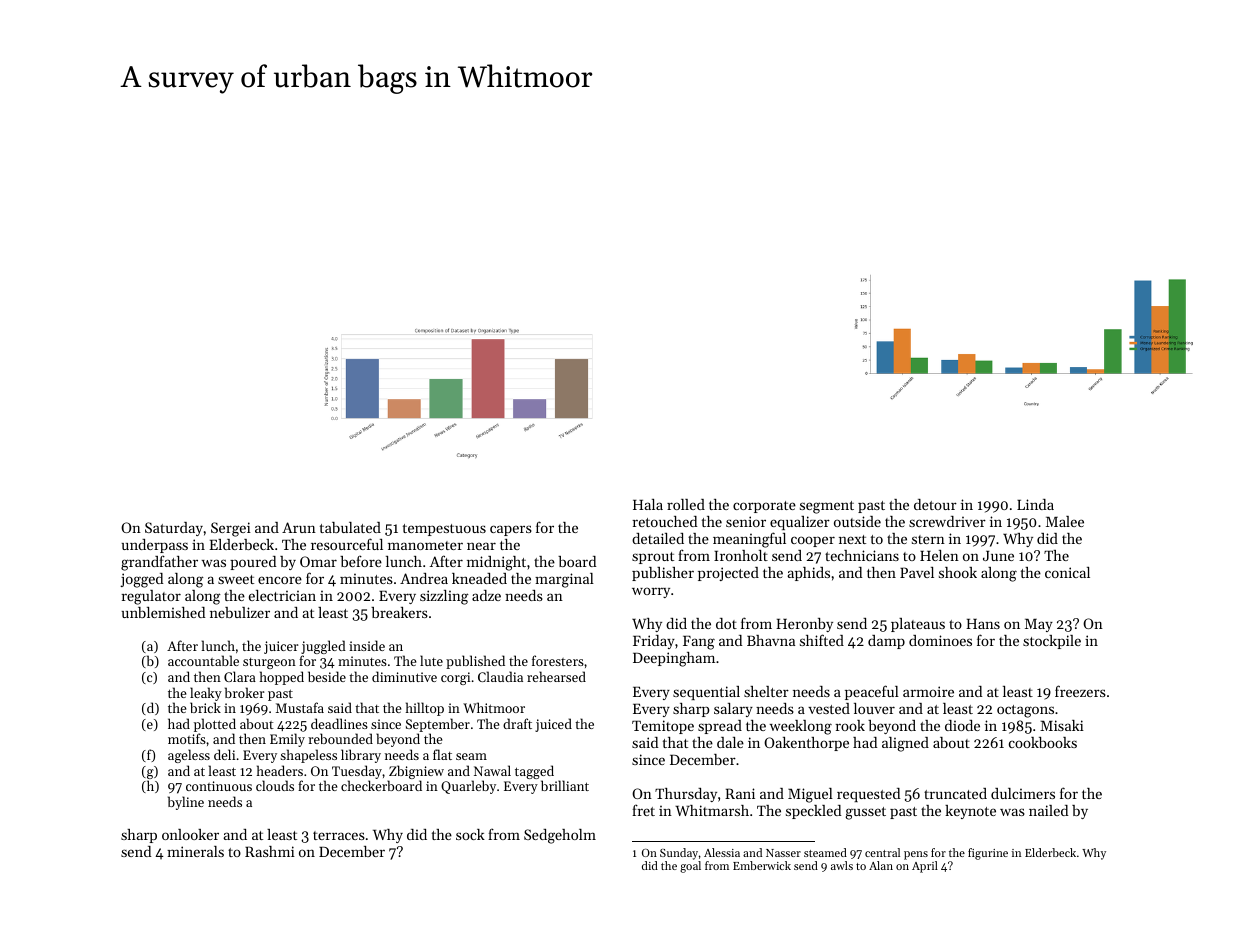 Image resolution: width=1233 pixels, height=952 pixels. Describe the element at coordinates (323, 647) in the screenshot. I see `juggled` at that location.
